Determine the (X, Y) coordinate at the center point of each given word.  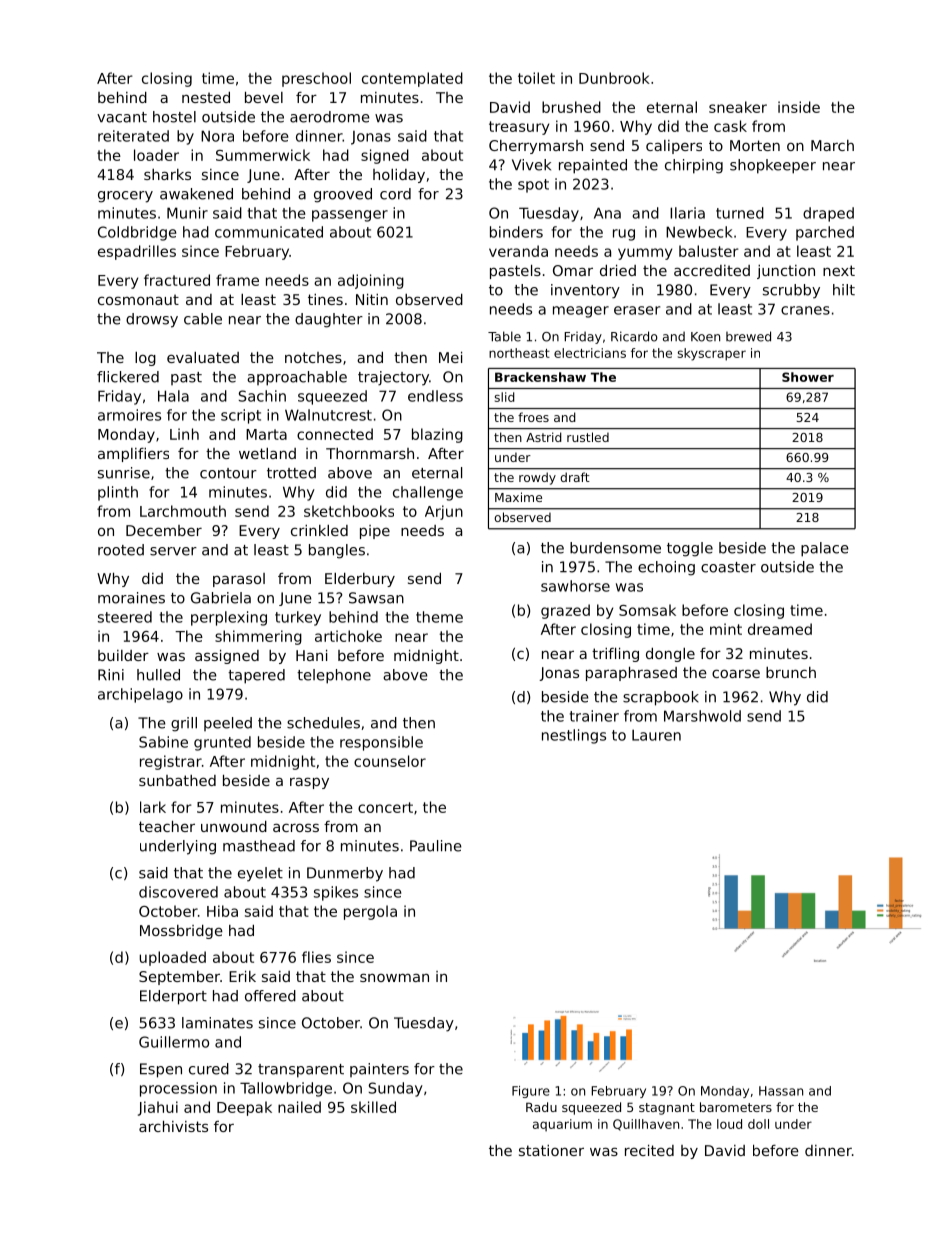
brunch (791, 672)
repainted (593, 166)
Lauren (656, 735)
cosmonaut (138, 299)
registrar (171, 762)
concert (385, 807)
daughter (329, 320)
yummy (645, 254)
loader (156, 155)
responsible (381, 743)
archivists (173, 1126)
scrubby (791, 291)
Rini (111, 674)
